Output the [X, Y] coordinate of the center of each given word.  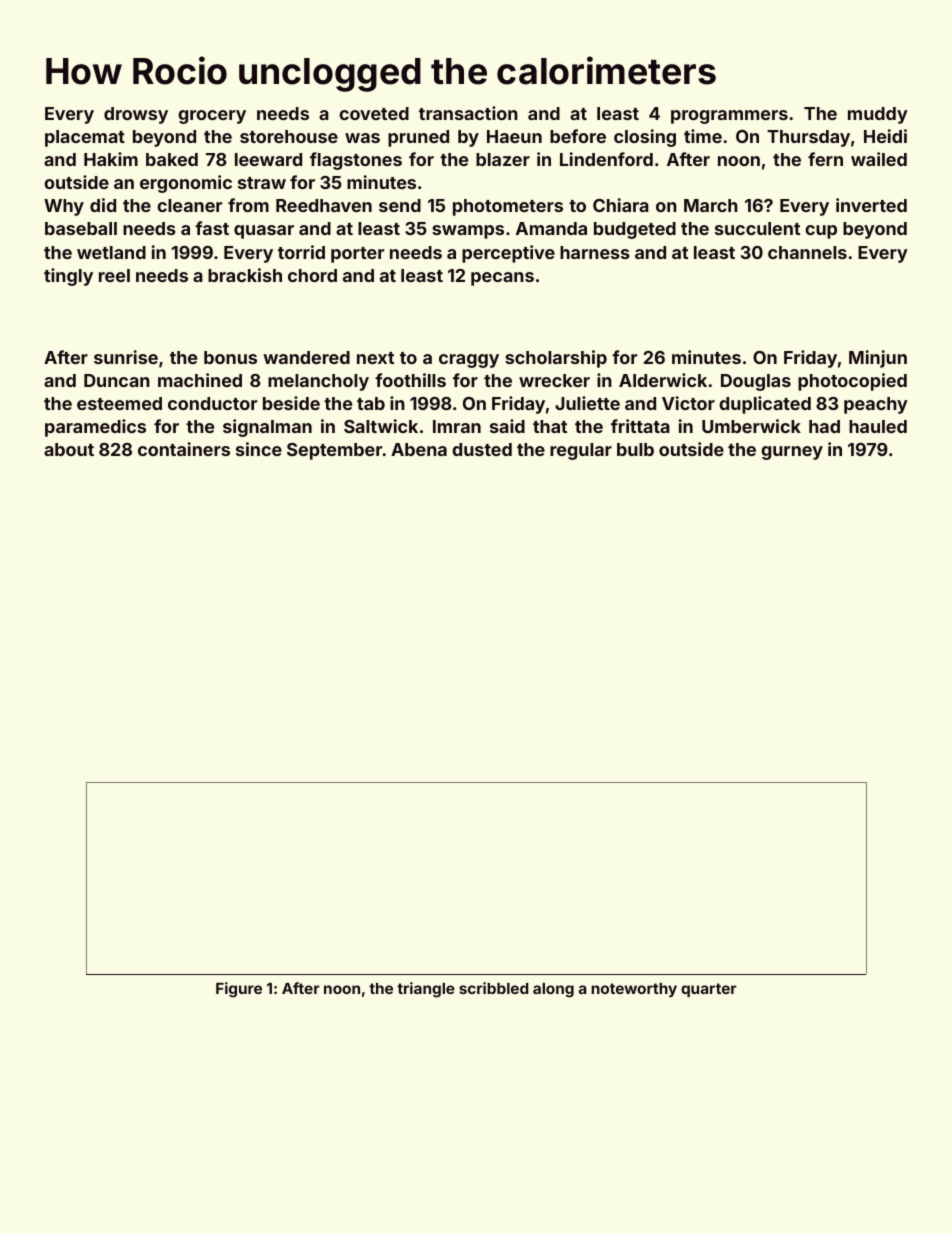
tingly [68, 277]
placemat [85, 138]
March [711, 205]
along [553, 990]
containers [184, 449]
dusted [482, 449]
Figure [239, 990]
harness [595, 252]
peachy [876, 405]
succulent [757, 228]
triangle [426, 990]
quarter [709, 990]
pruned [418, 138]
